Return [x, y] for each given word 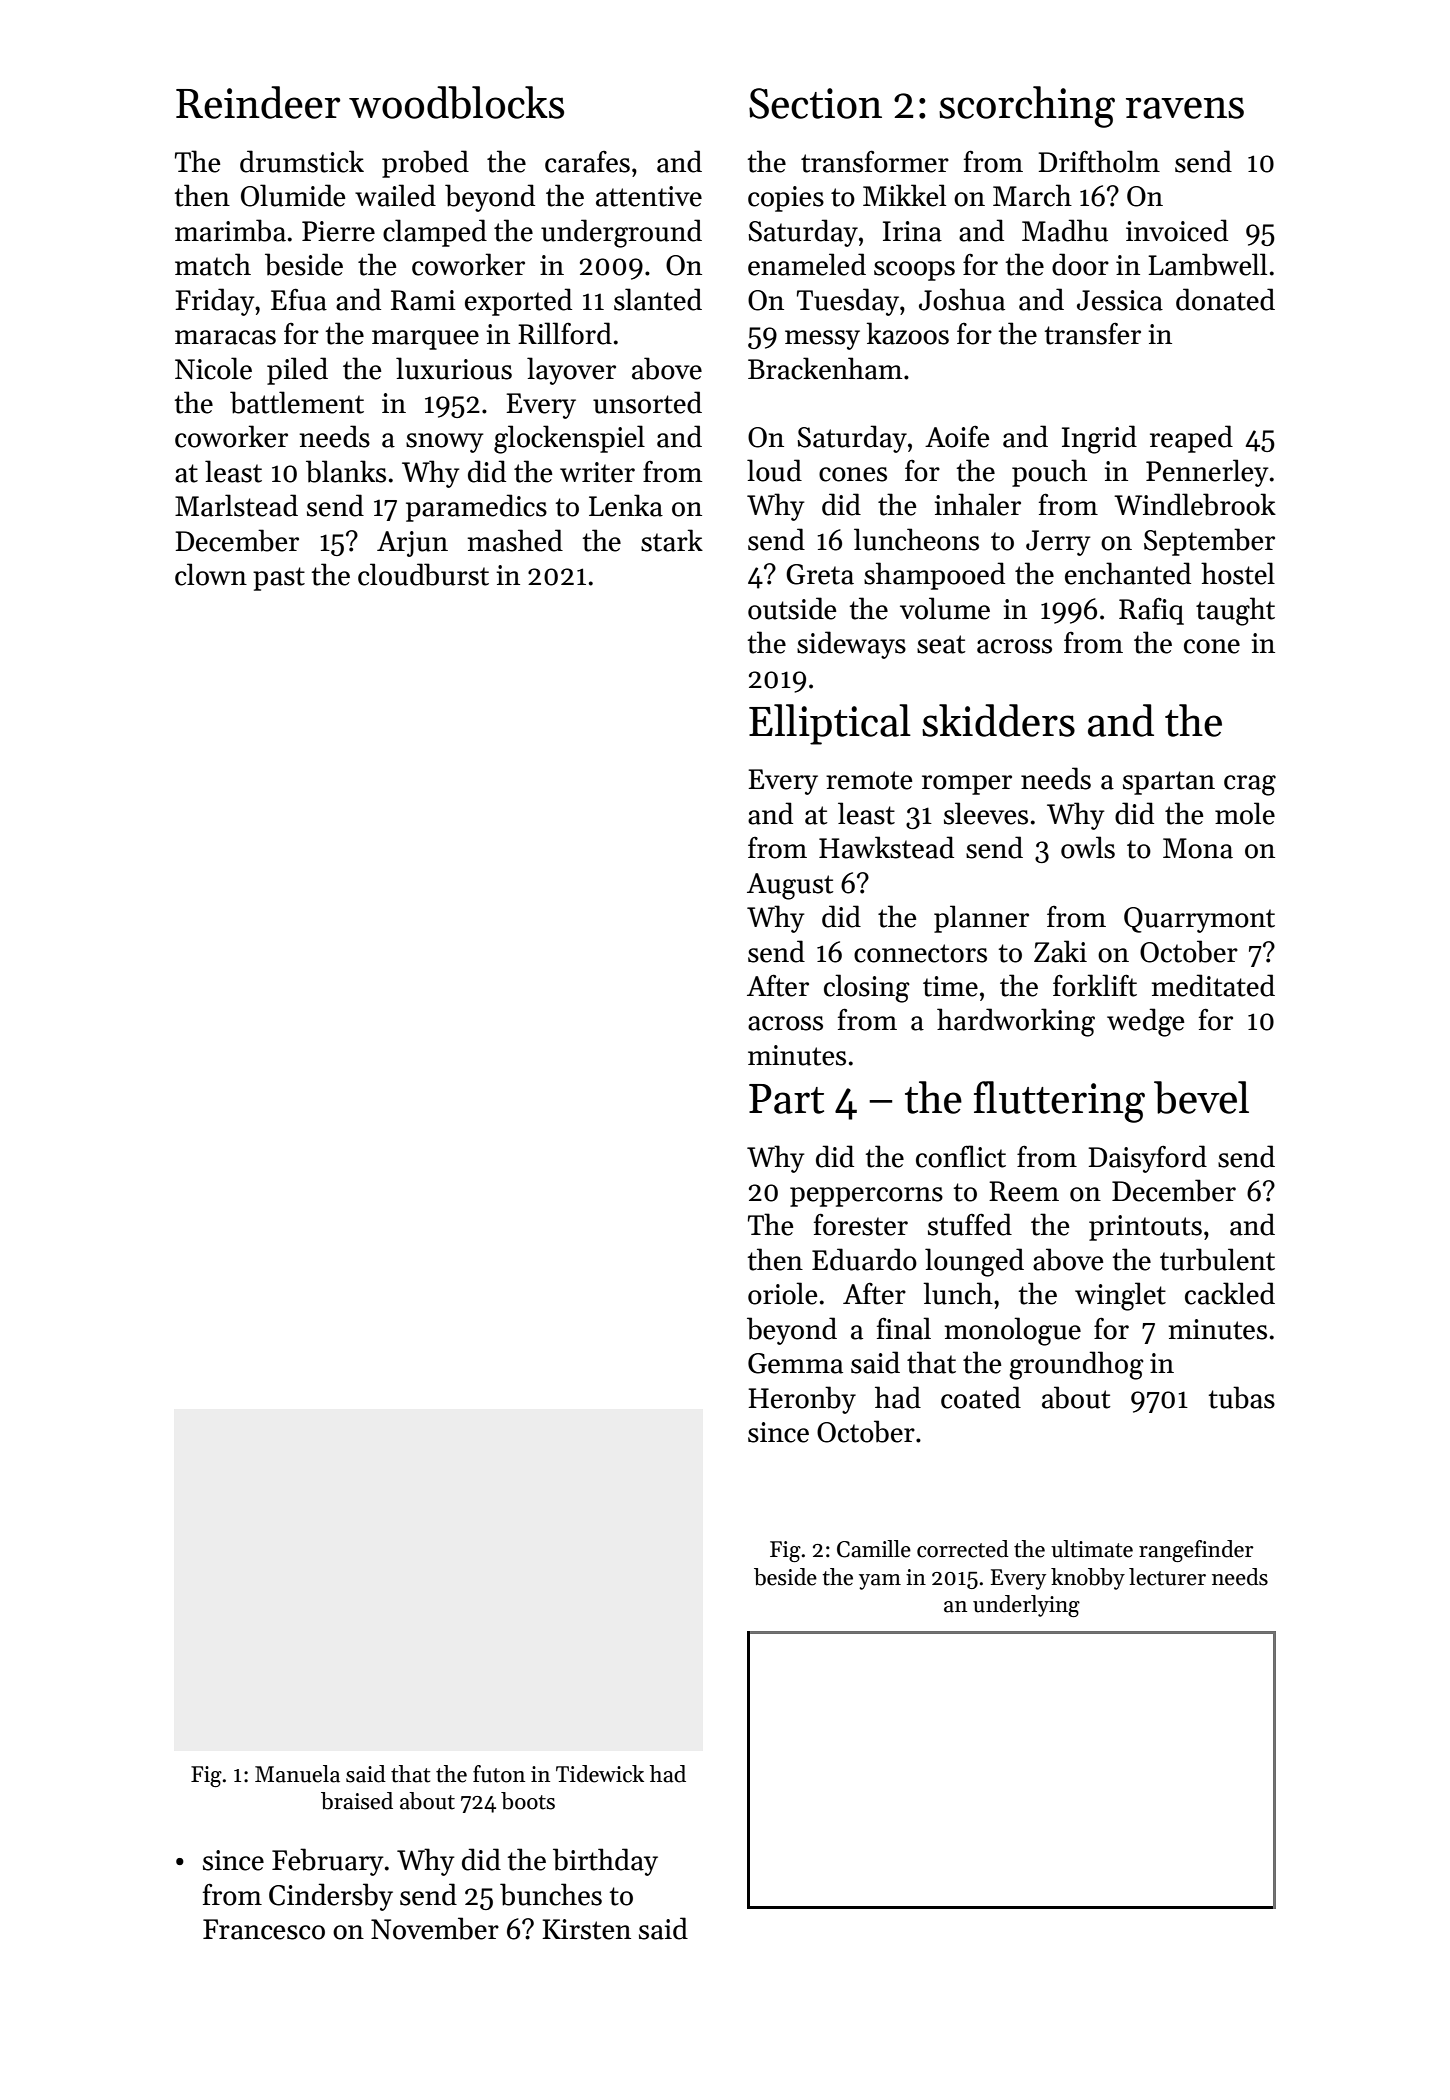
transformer [875, 161]
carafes [587, 162]
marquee [425, 340]
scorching [1027, 107]
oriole [782, 1293]
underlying [1026, 1606]
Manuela [297, 1774]
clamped [435, 233]
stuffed [970, 1224]
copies [786, 199]
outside [792, 608]
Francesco [264, 1929]
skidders [998, 720]
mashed [515, 540]
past [279, 579]
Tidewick [600, 1774]
